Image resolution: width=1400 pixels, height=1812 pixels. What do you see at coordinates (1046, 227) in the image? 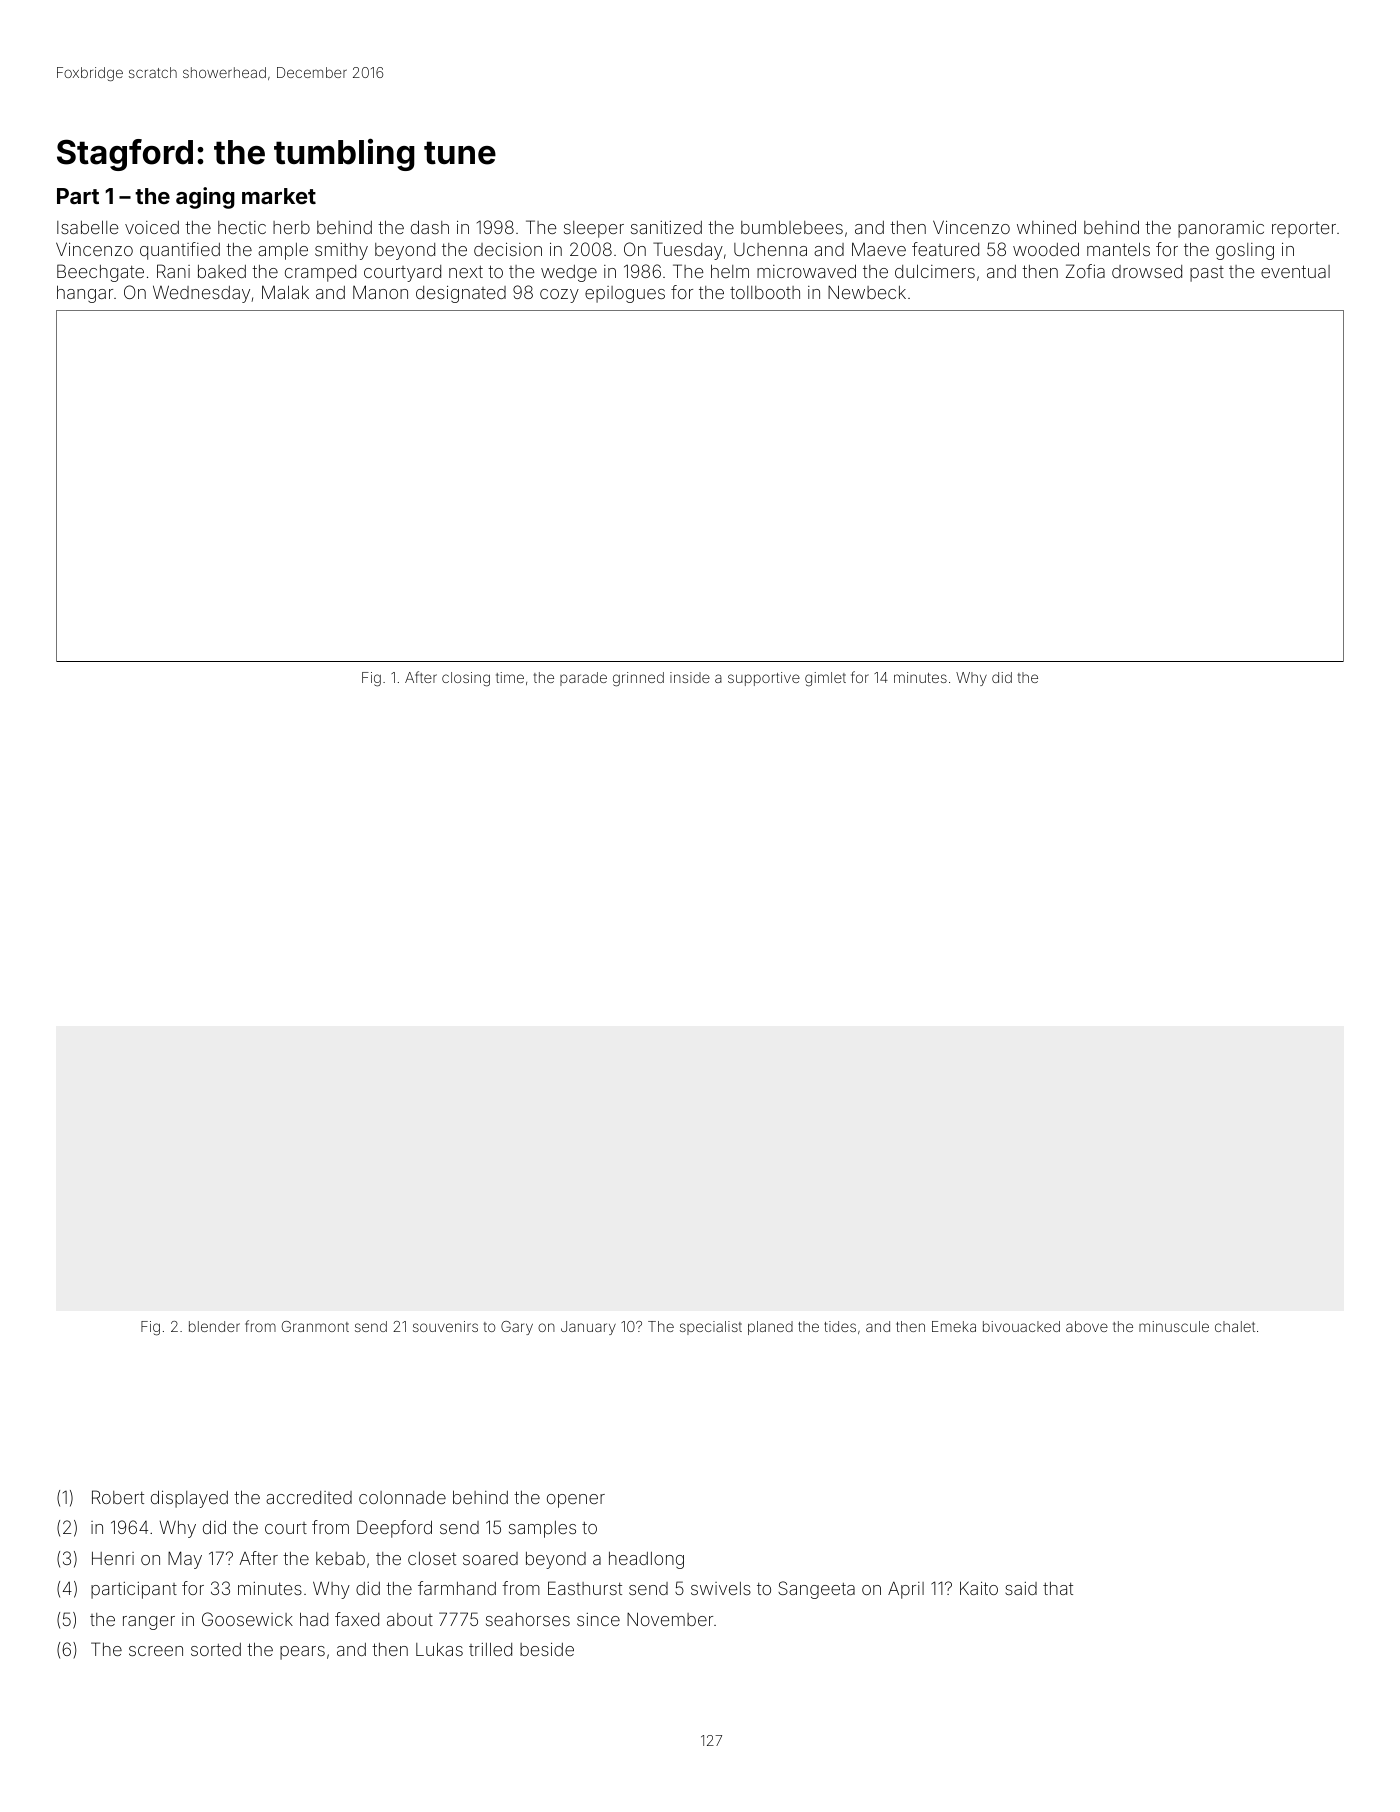
I see `whined` at bounding box center [1046, 227].
